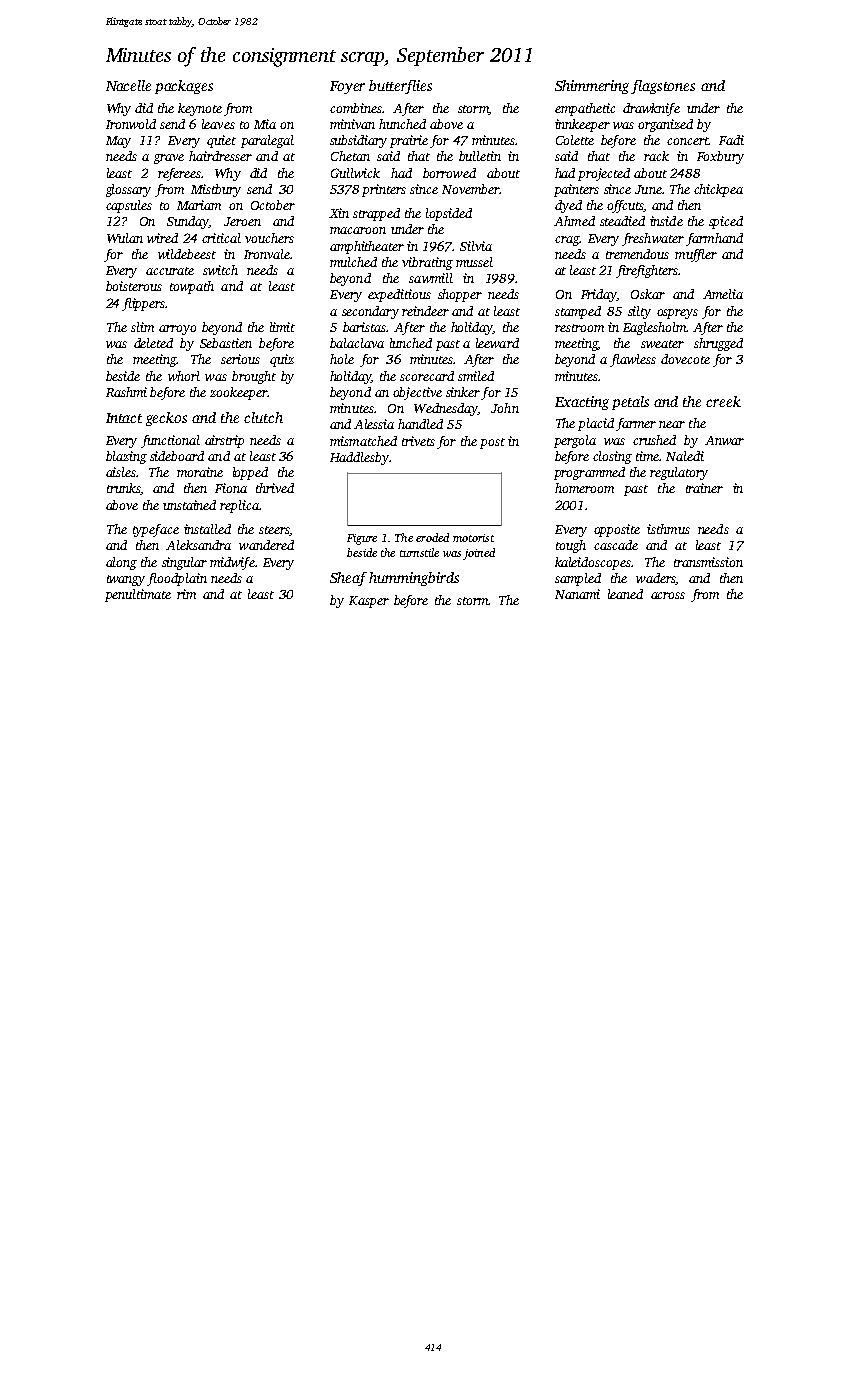  Describe the element at coordinates (593, 87) in the document. I see `Shimmering` at that location.
